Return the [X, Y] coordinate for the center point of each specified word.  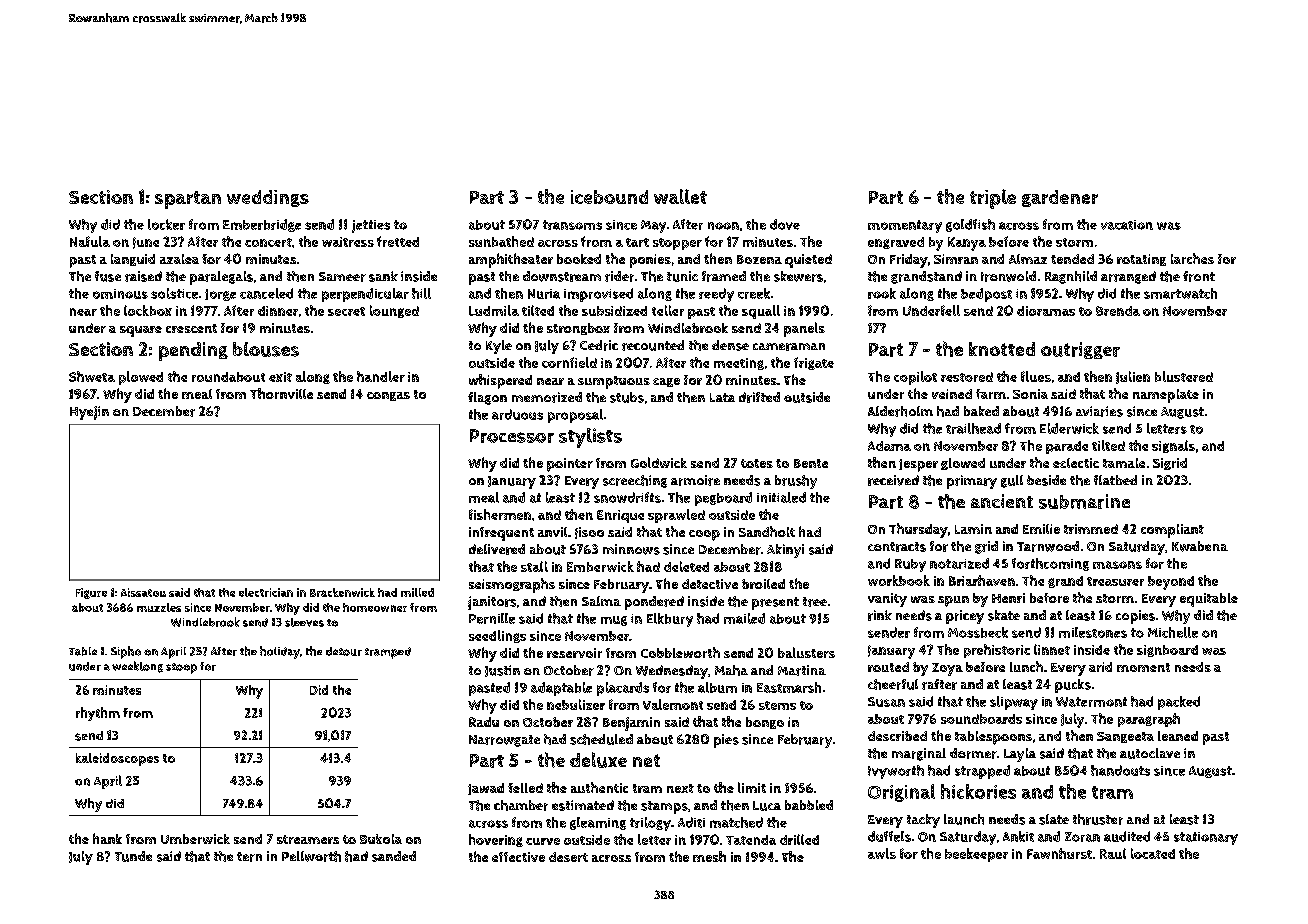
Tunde [133, 856]
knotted [1002, 349]
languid [133, 260]
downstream [562, 276]
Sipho [126, 652]
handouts [1120, 770]
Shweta [92, 376]
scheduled [601, 739]
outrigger [1080, 350]
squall [761, 312]
